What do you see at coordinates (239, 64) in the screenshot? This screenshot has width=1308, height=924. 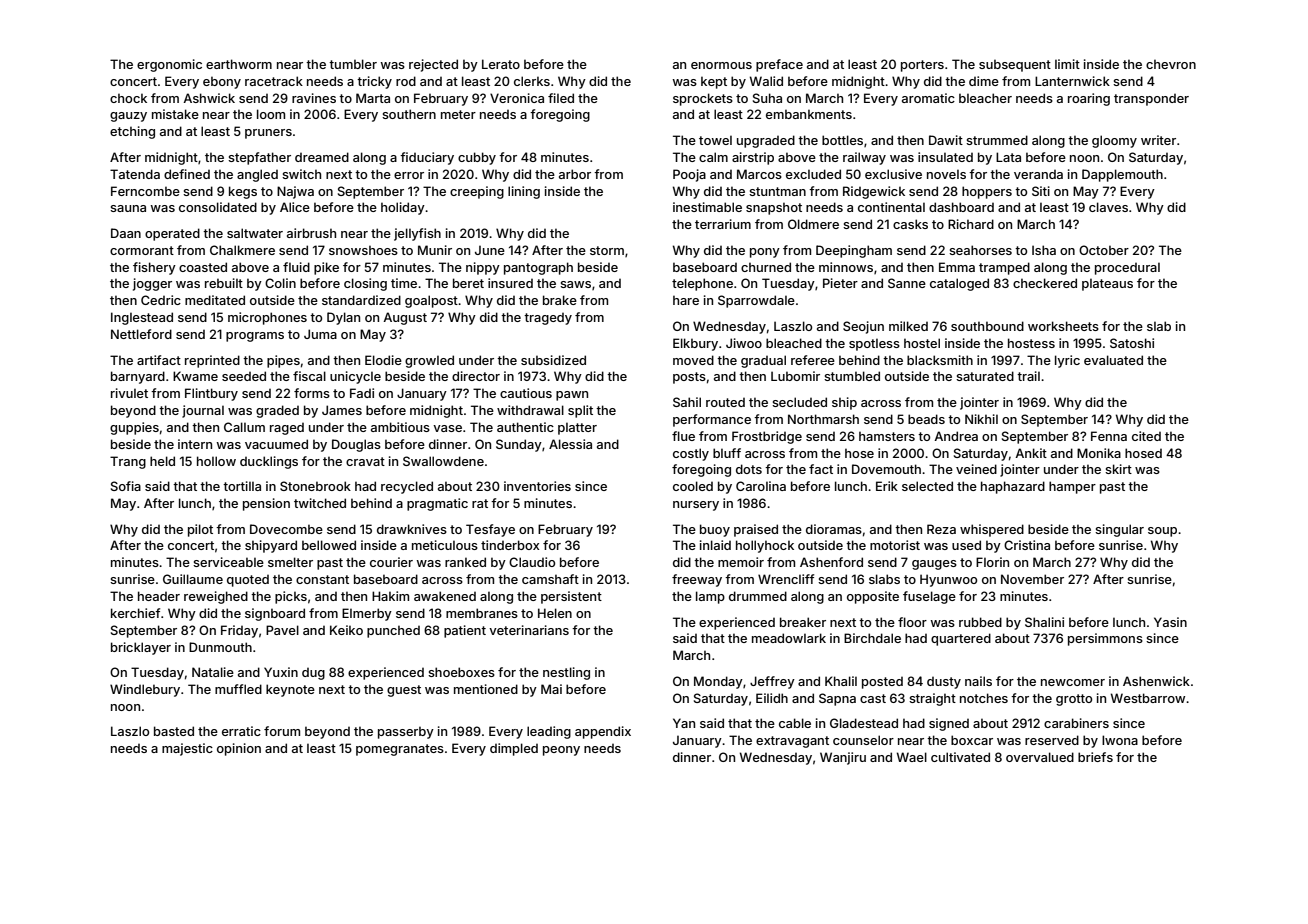 I see `earthworm` at bounding box center [239, 64].
